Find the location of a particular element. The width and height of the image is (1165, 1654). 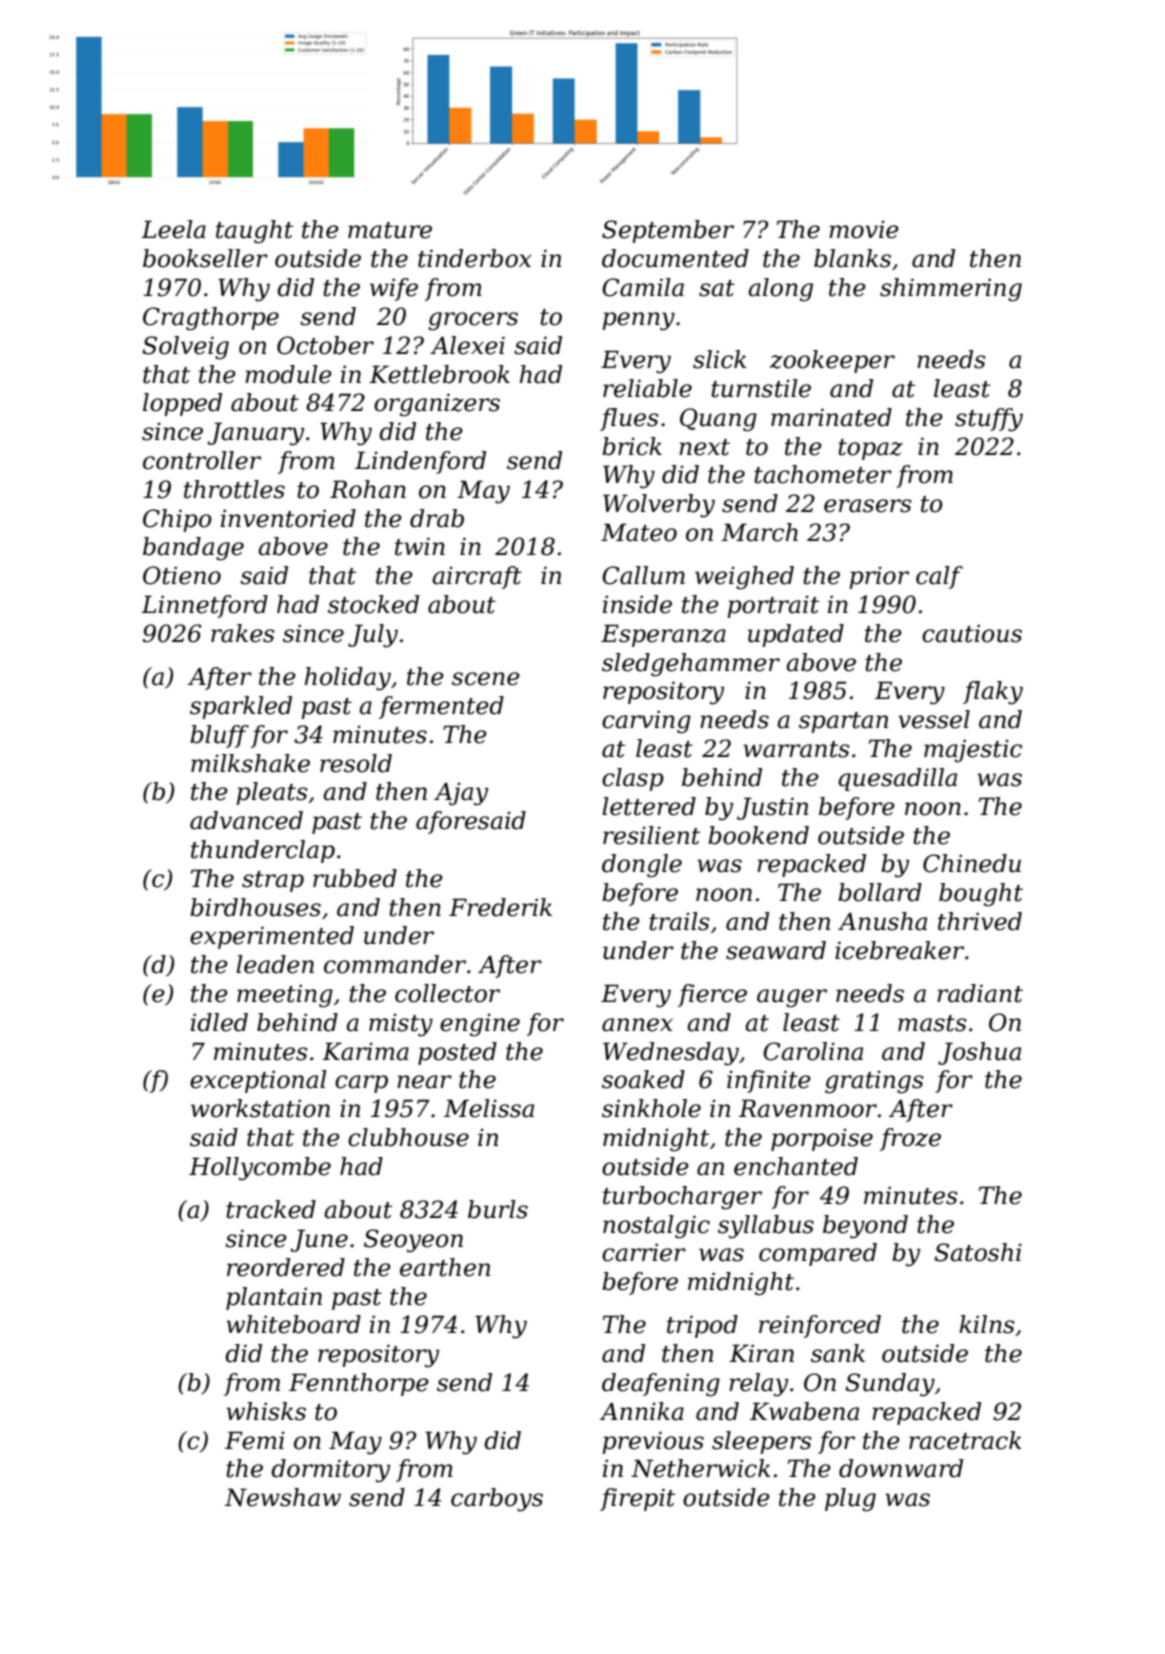

trails is located at coordinates (679, 921).
